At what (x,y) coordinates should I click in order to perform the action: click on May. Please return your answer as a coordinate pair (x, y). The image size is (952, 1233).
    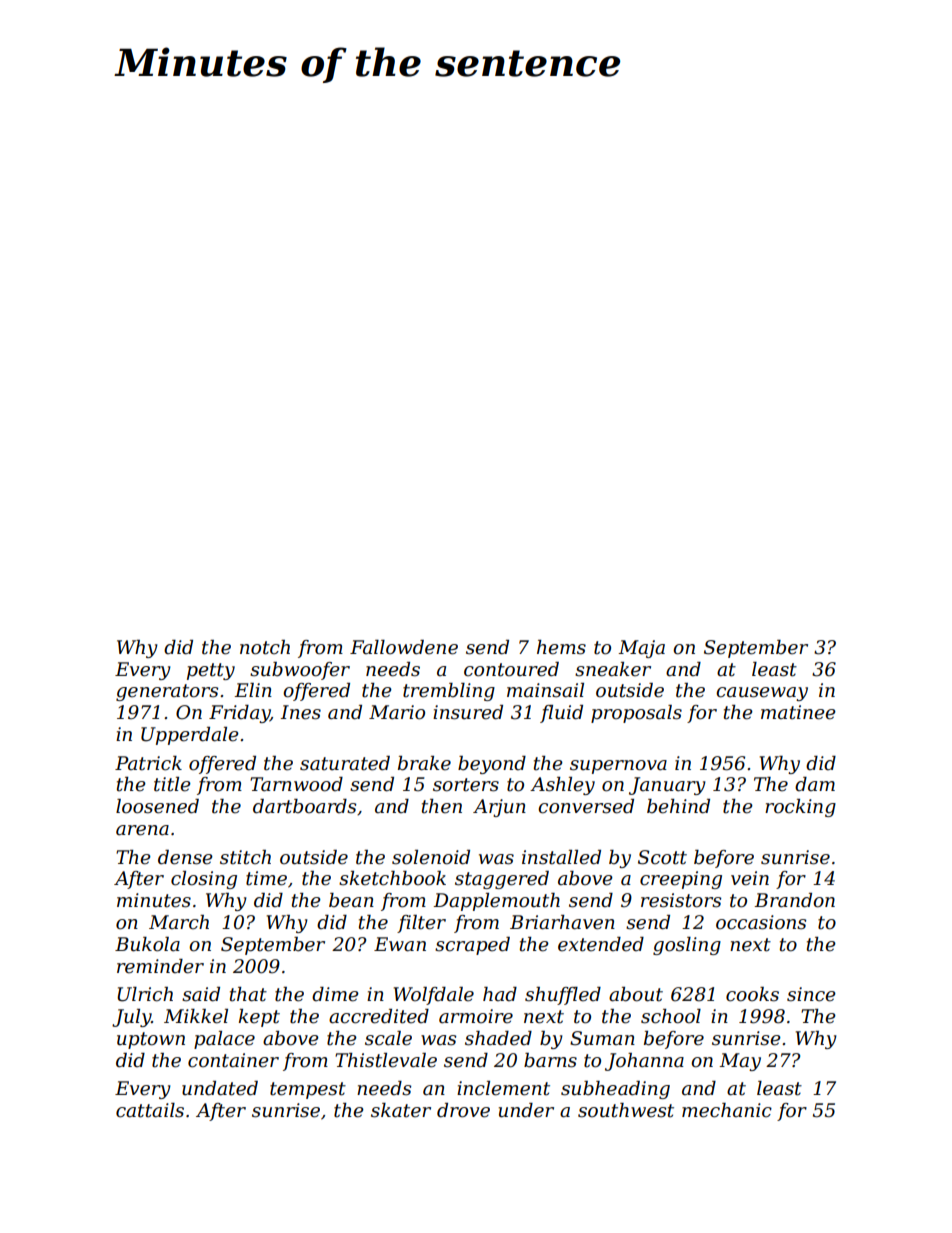
    Looking at the image, I should click on (740, 1062).
